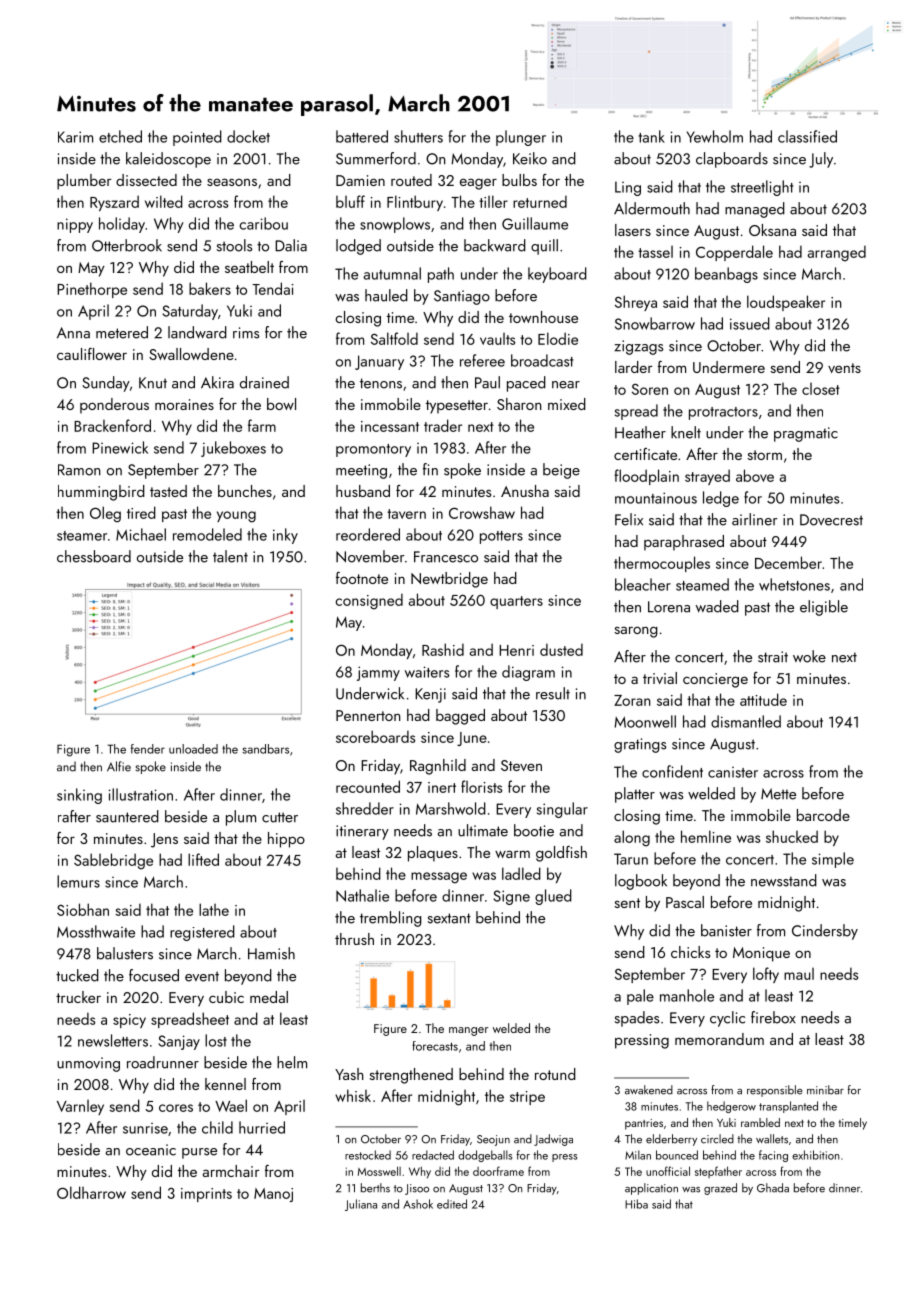  What do you see at coordinates (521, 138) in the image?
I see `plunger` at bounding box center [521, 138].
